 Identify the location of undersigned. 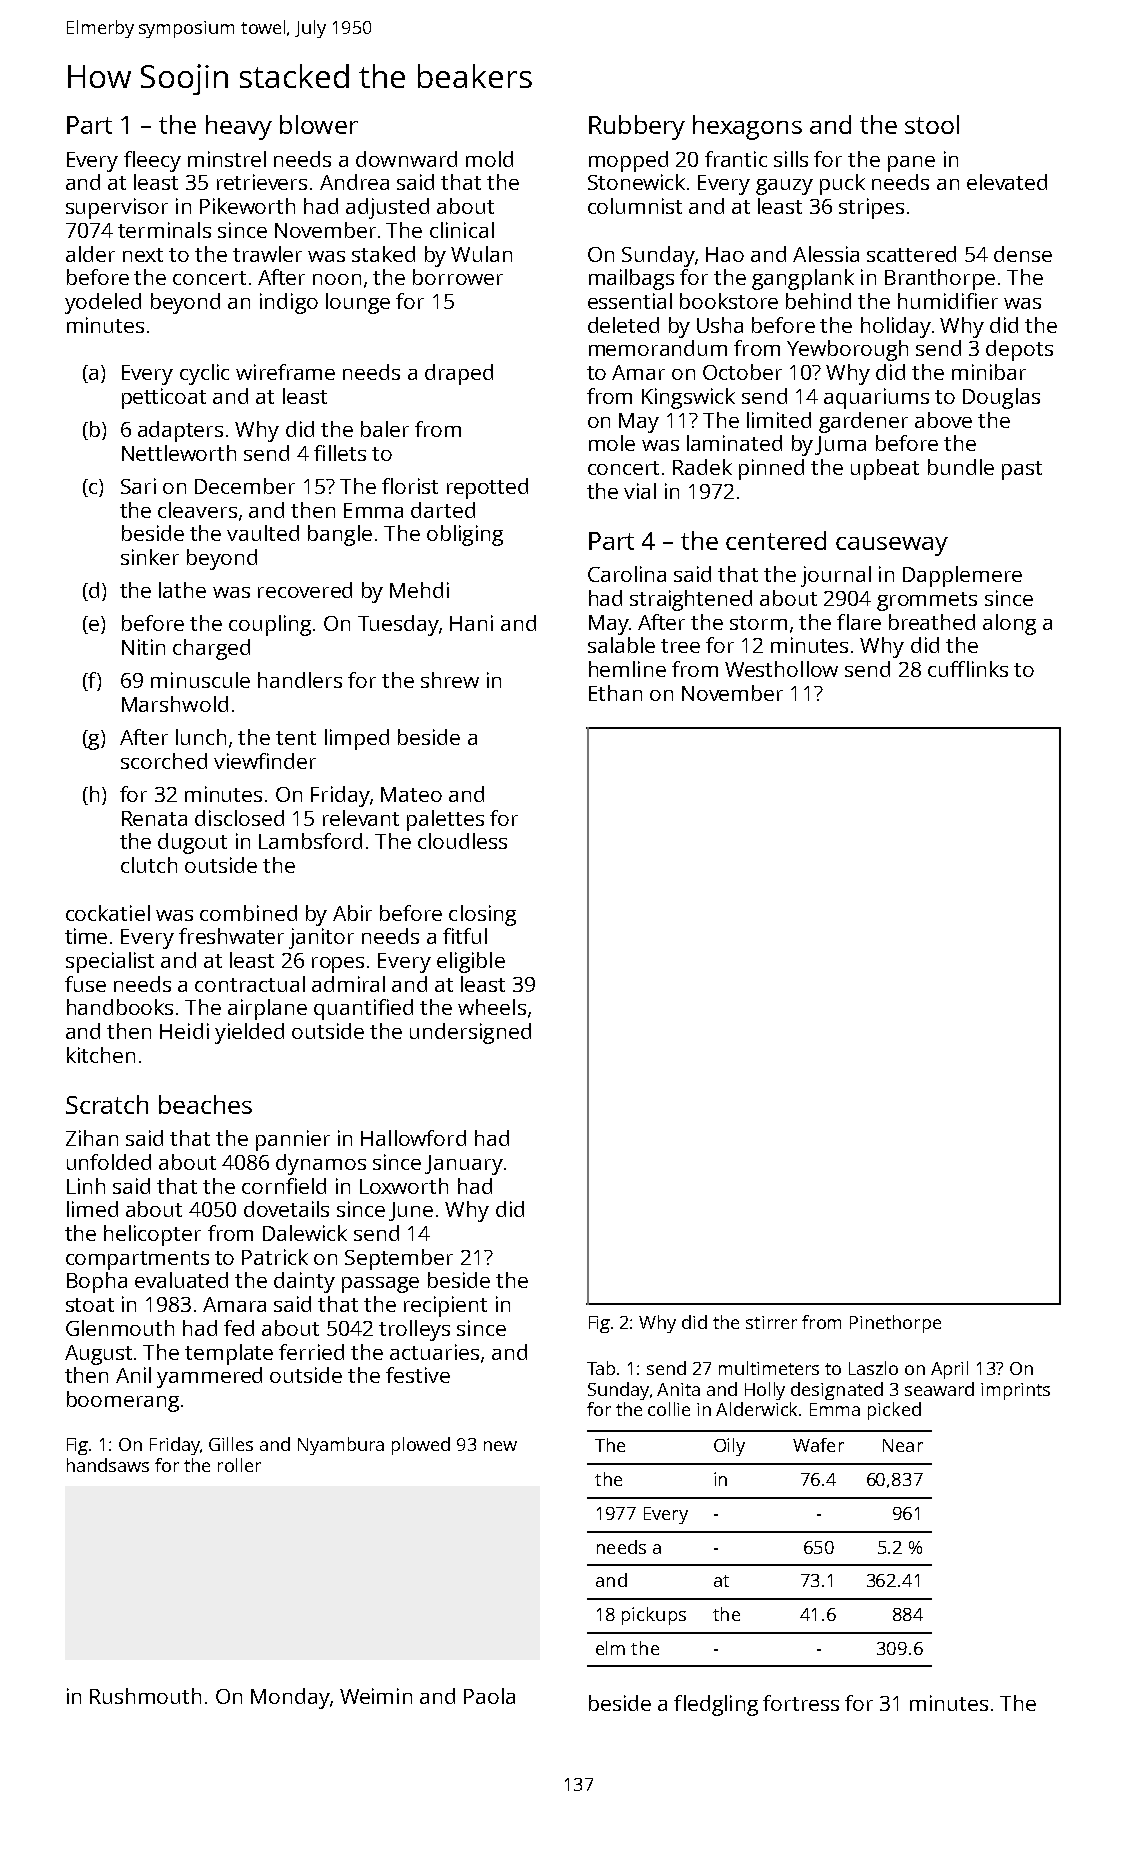
(470, 1033).
